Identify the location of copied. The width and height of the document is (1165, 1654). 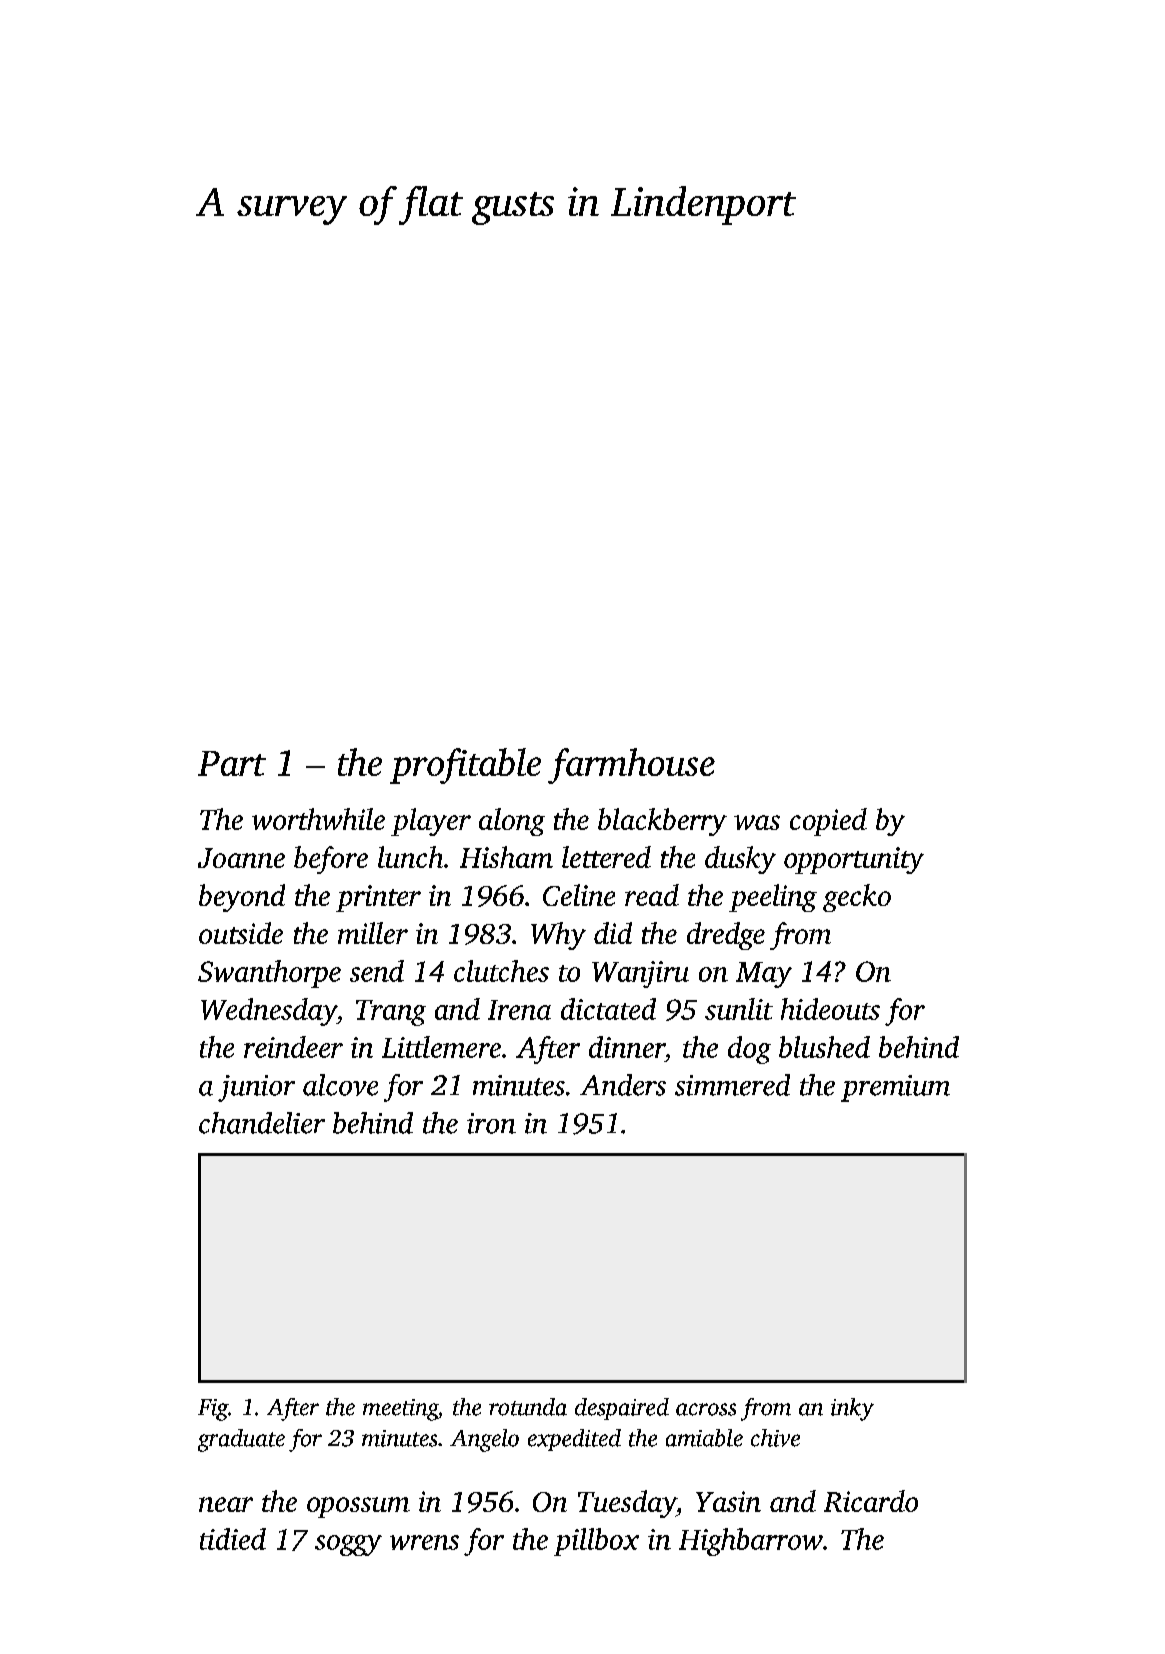
(828, 822).
